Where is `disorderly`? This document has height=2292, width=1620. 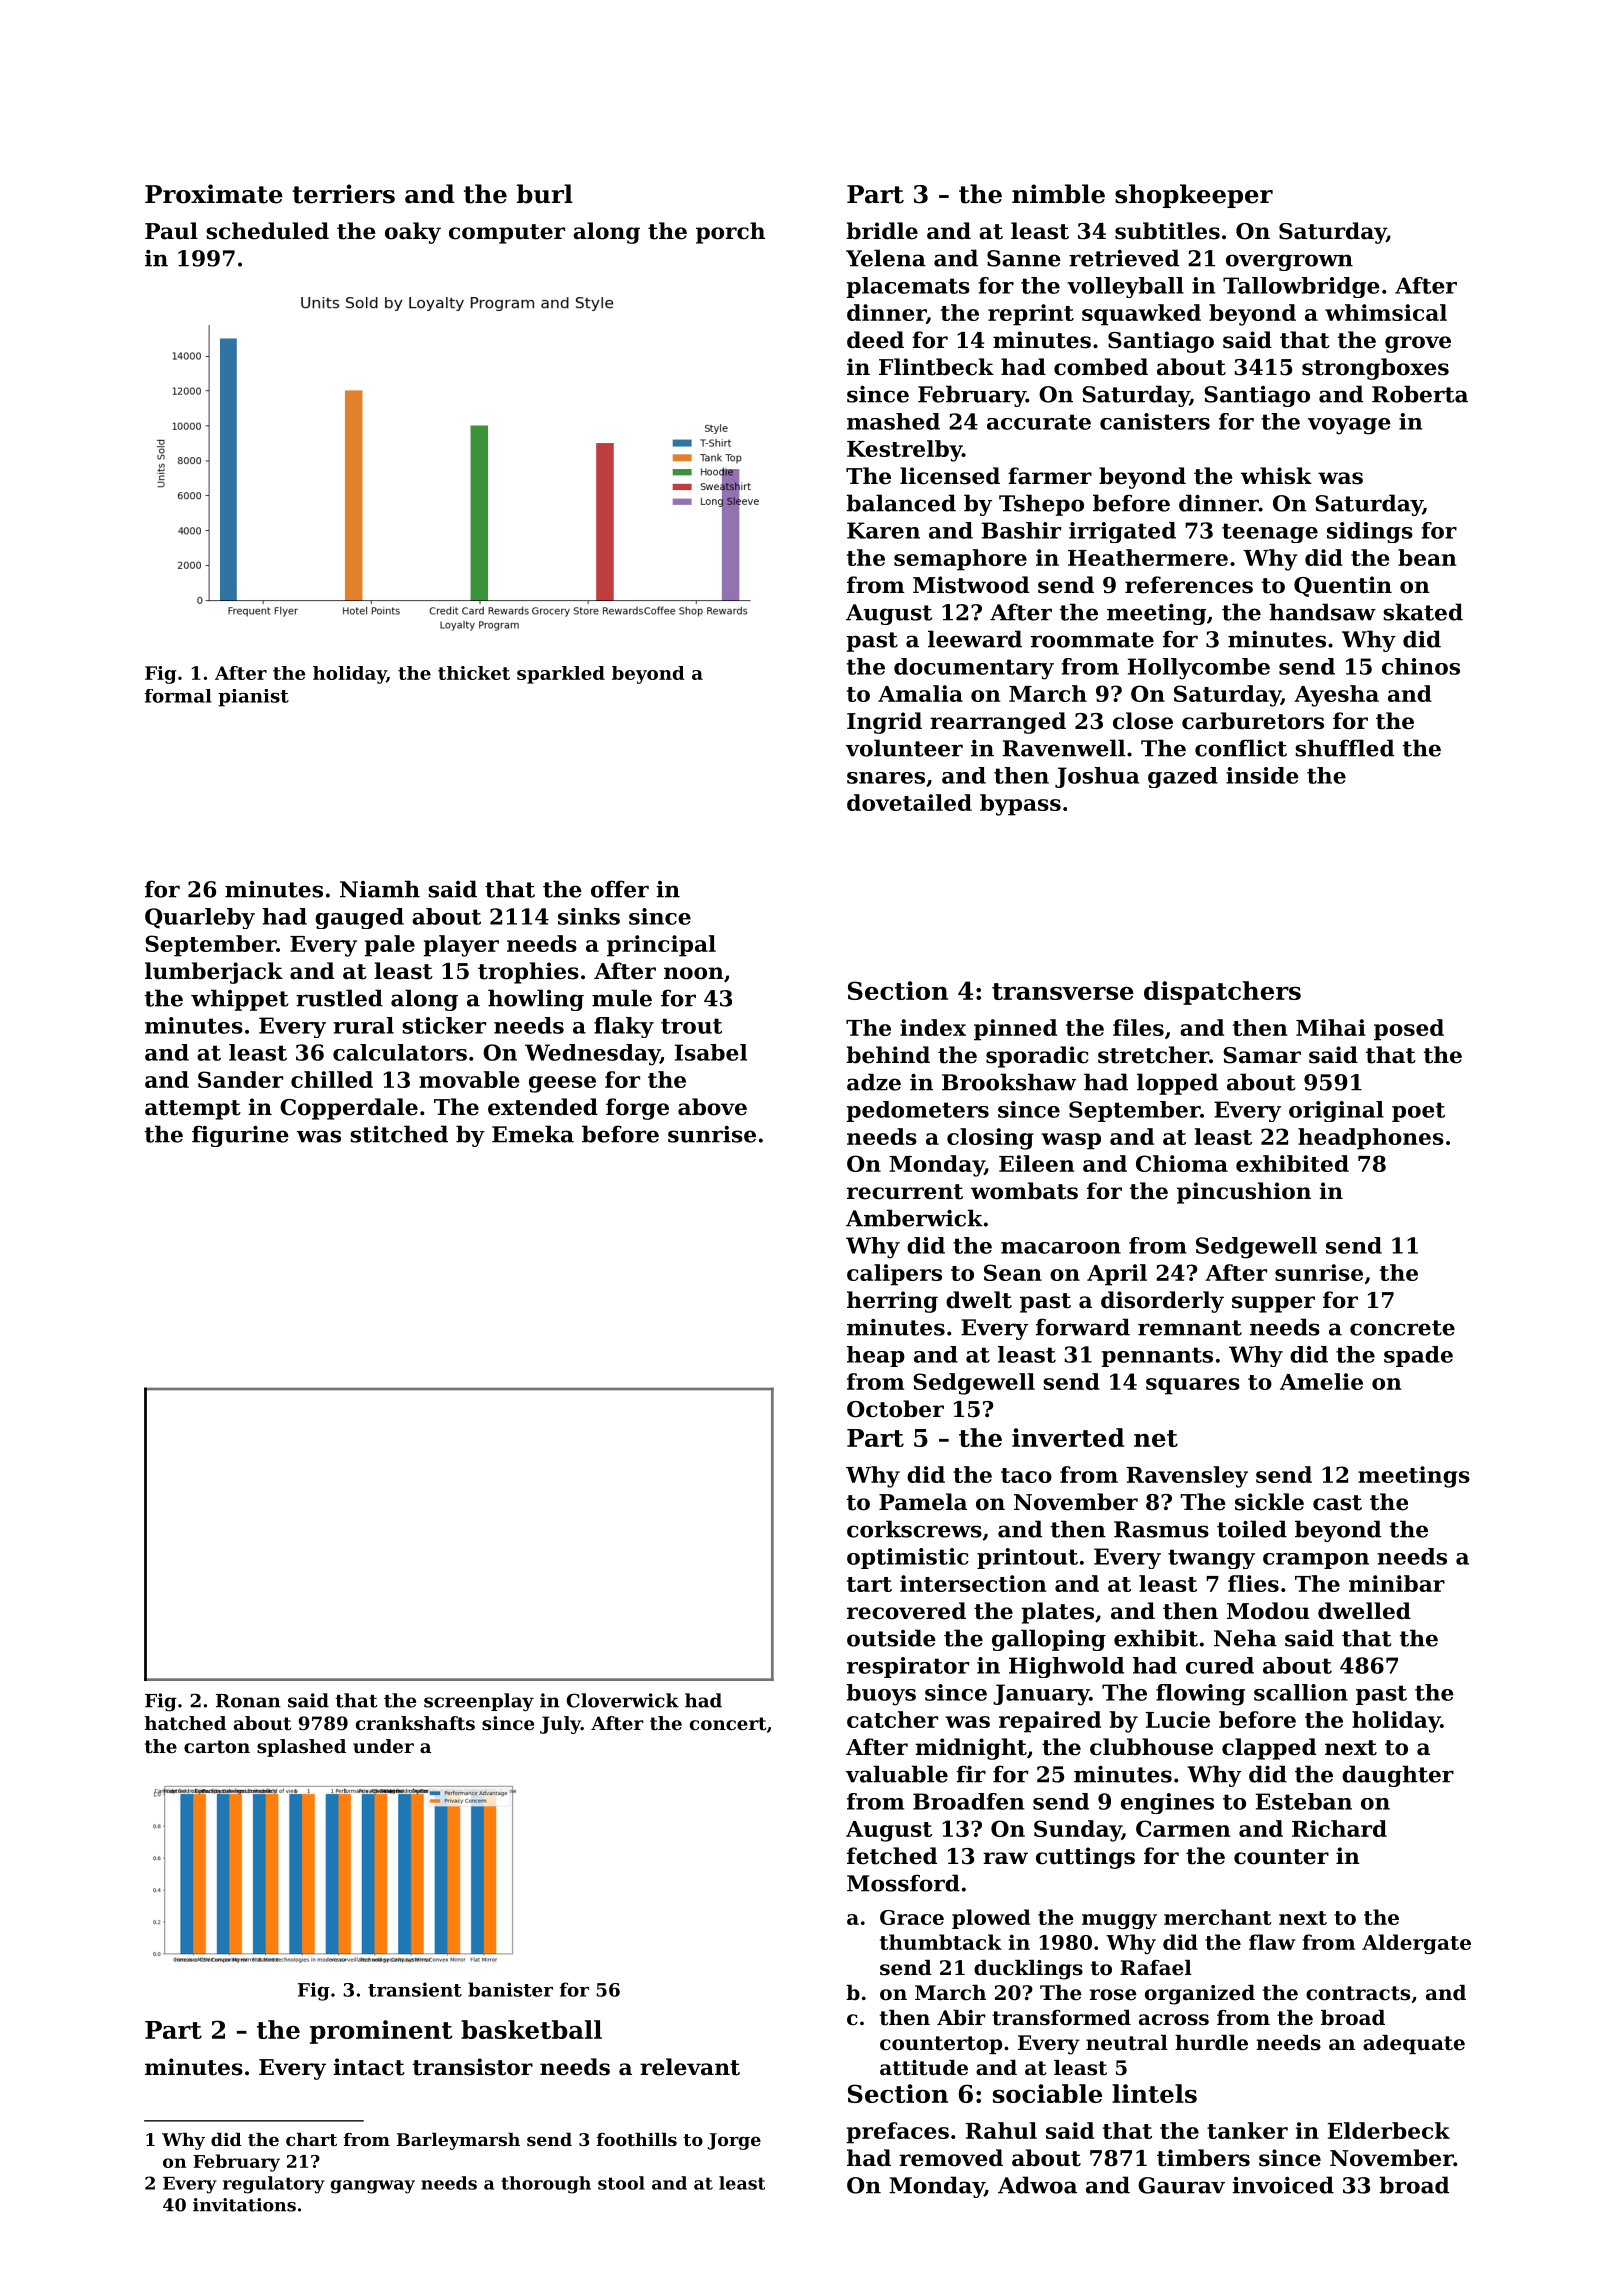 disorderly is located at coordinates (1162, 1302).
